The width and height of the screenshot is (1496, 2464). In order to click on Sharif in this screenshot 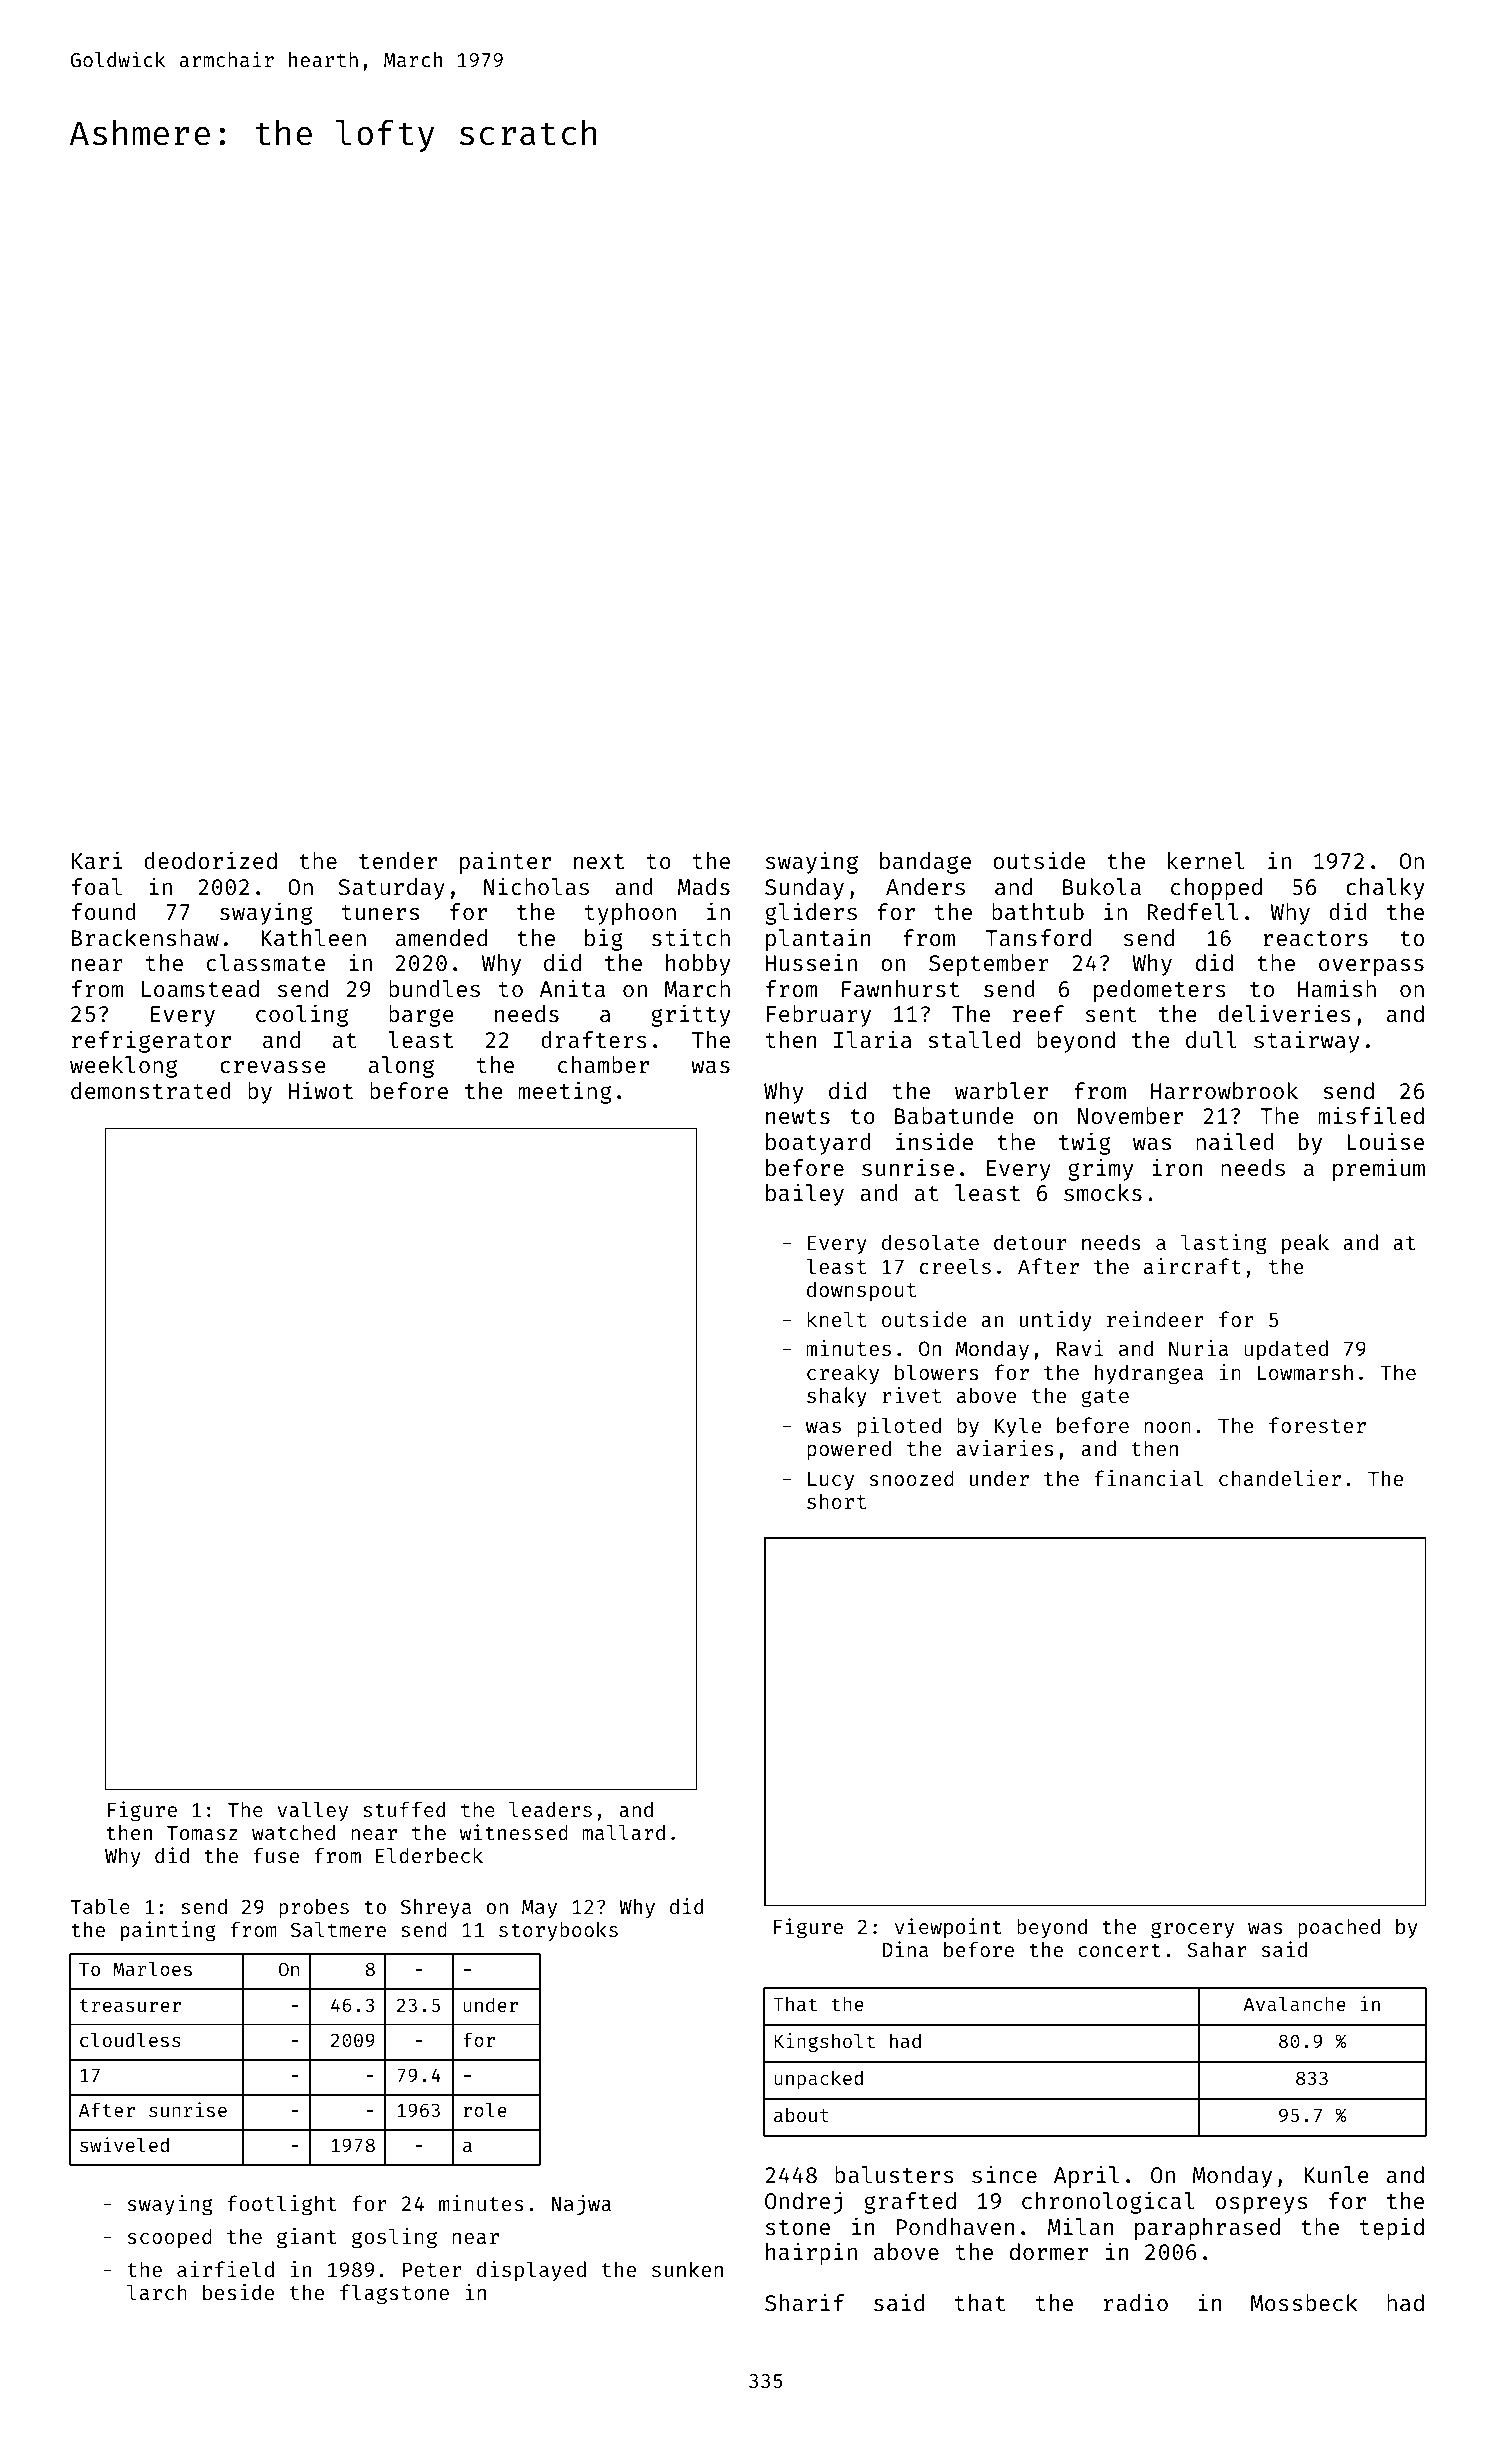, I will do `click(804, 2302)`.
